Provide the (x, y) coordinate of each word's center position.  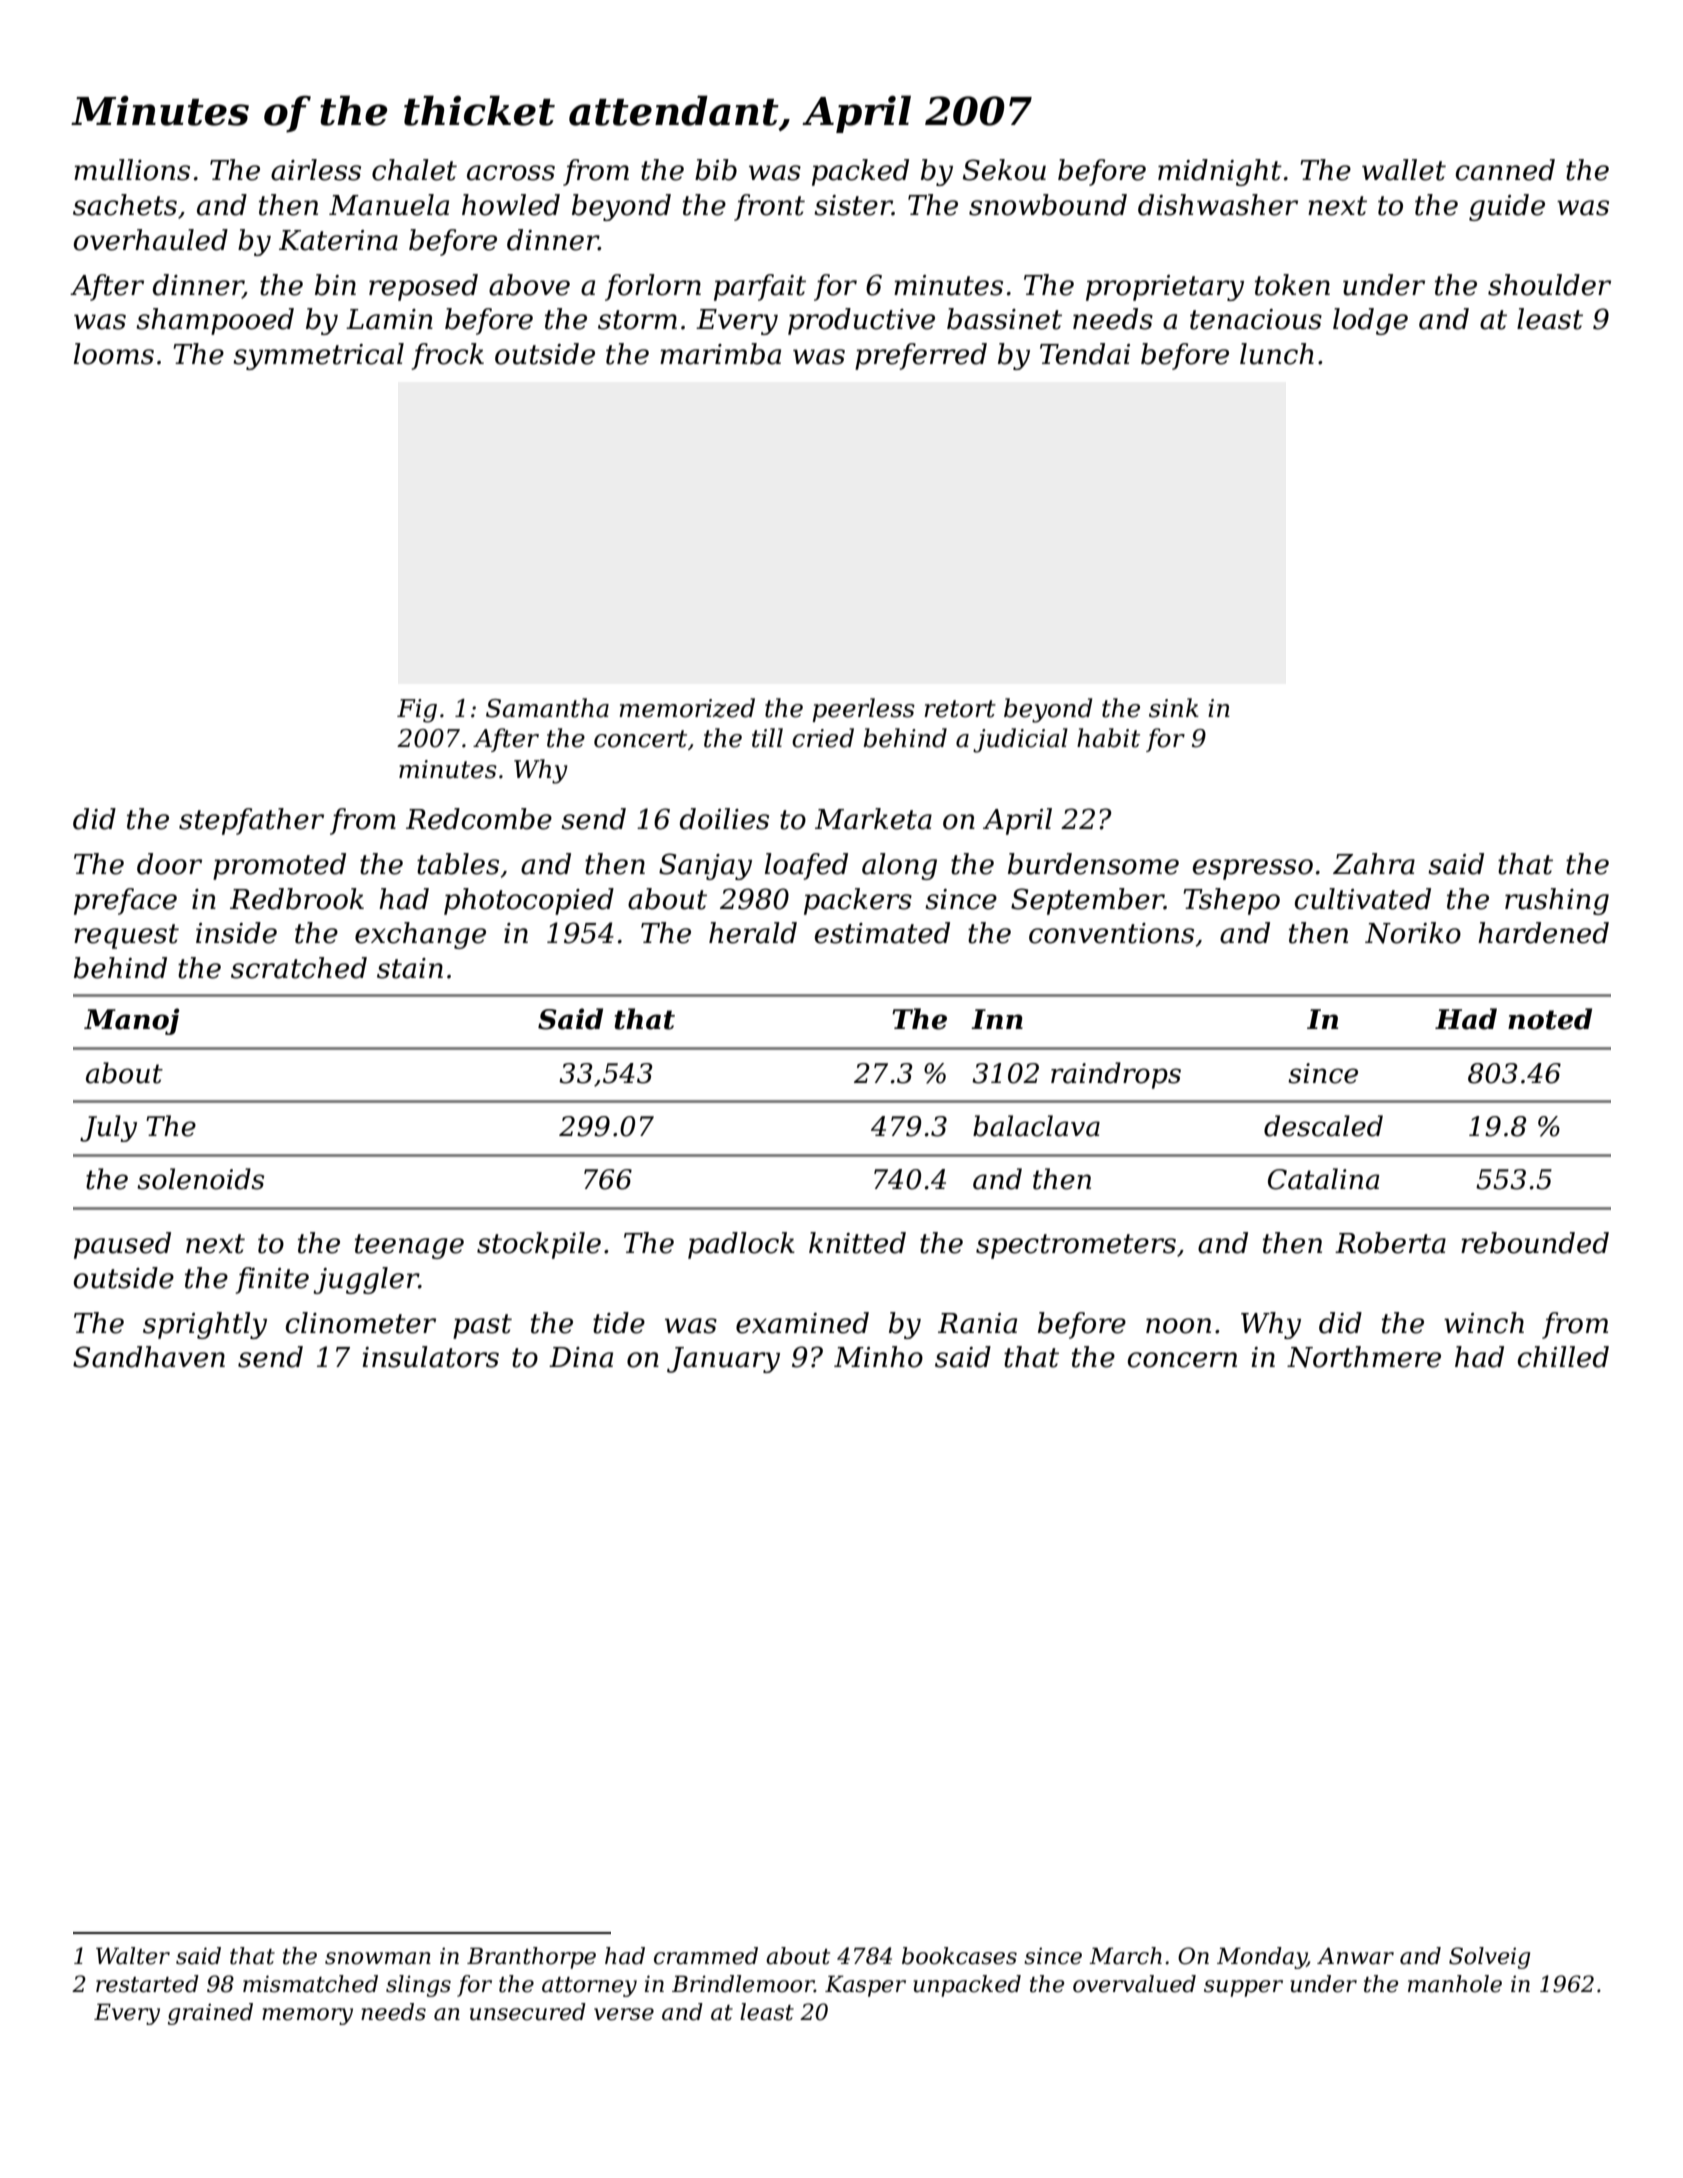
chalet (414, 170)
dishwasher (1218, 205)
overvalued (1134, 1984)
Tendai (1085, 354)
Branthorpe (531, 1958)
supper (1243, 1988)
